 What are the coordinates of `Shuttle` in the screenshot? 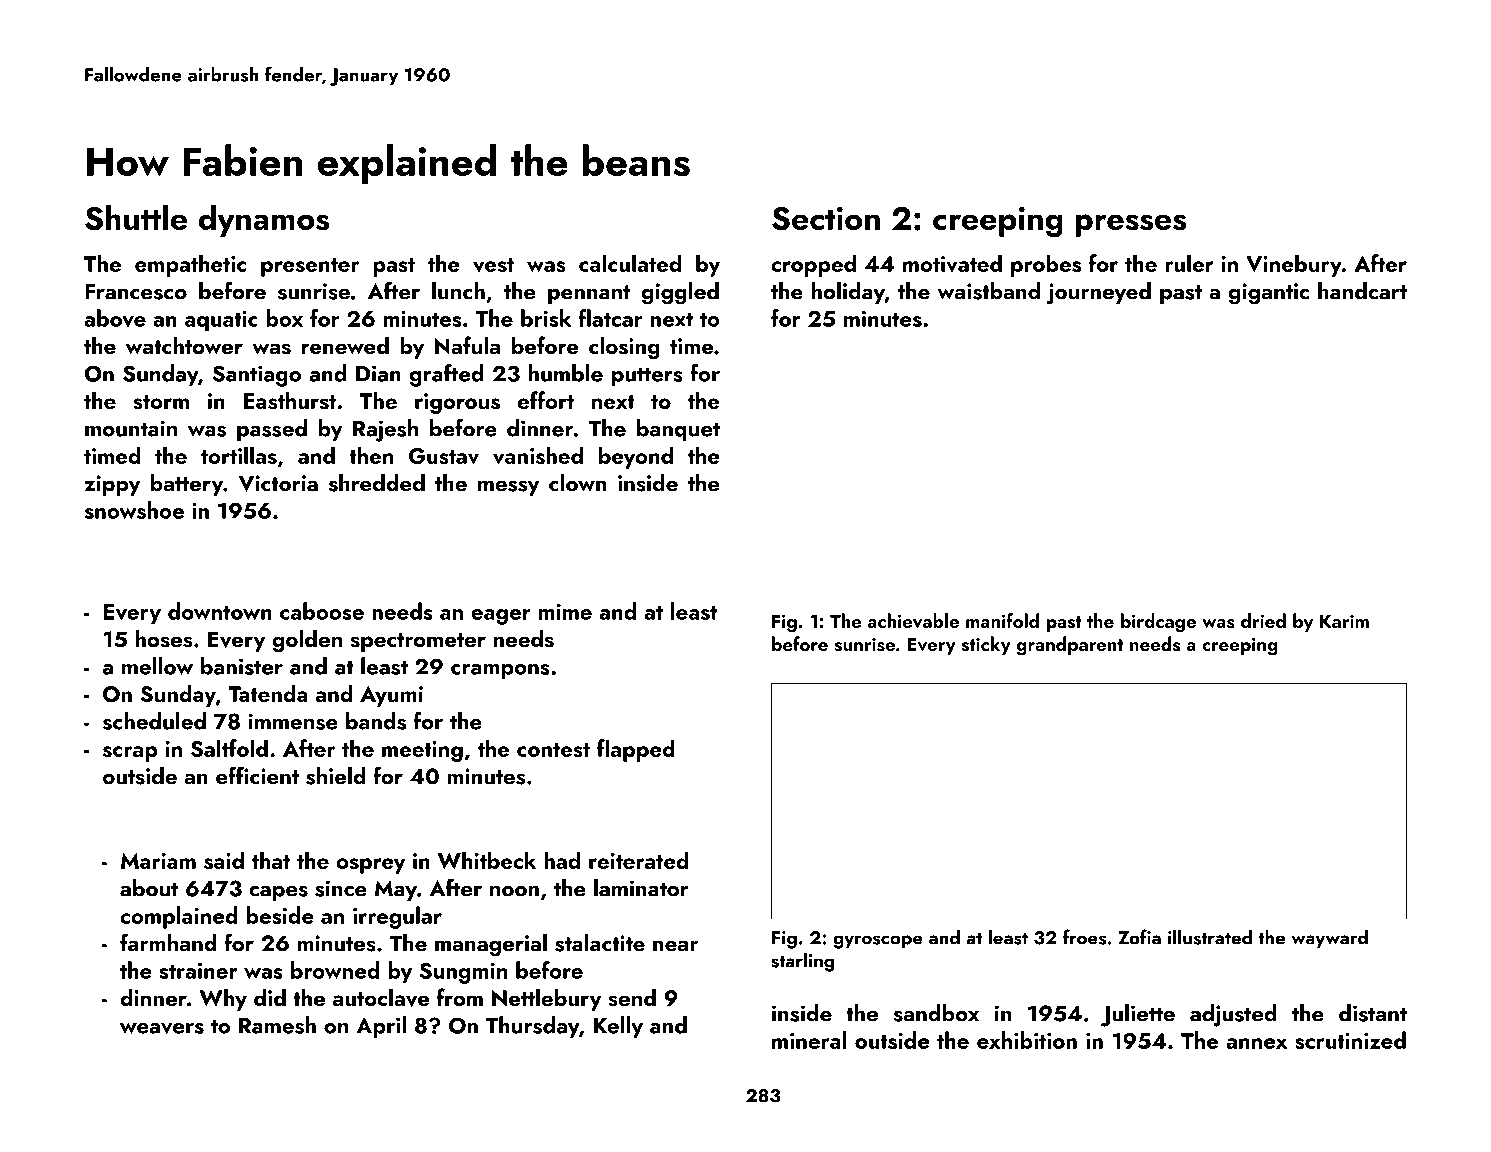 It's located at (136, 217).
